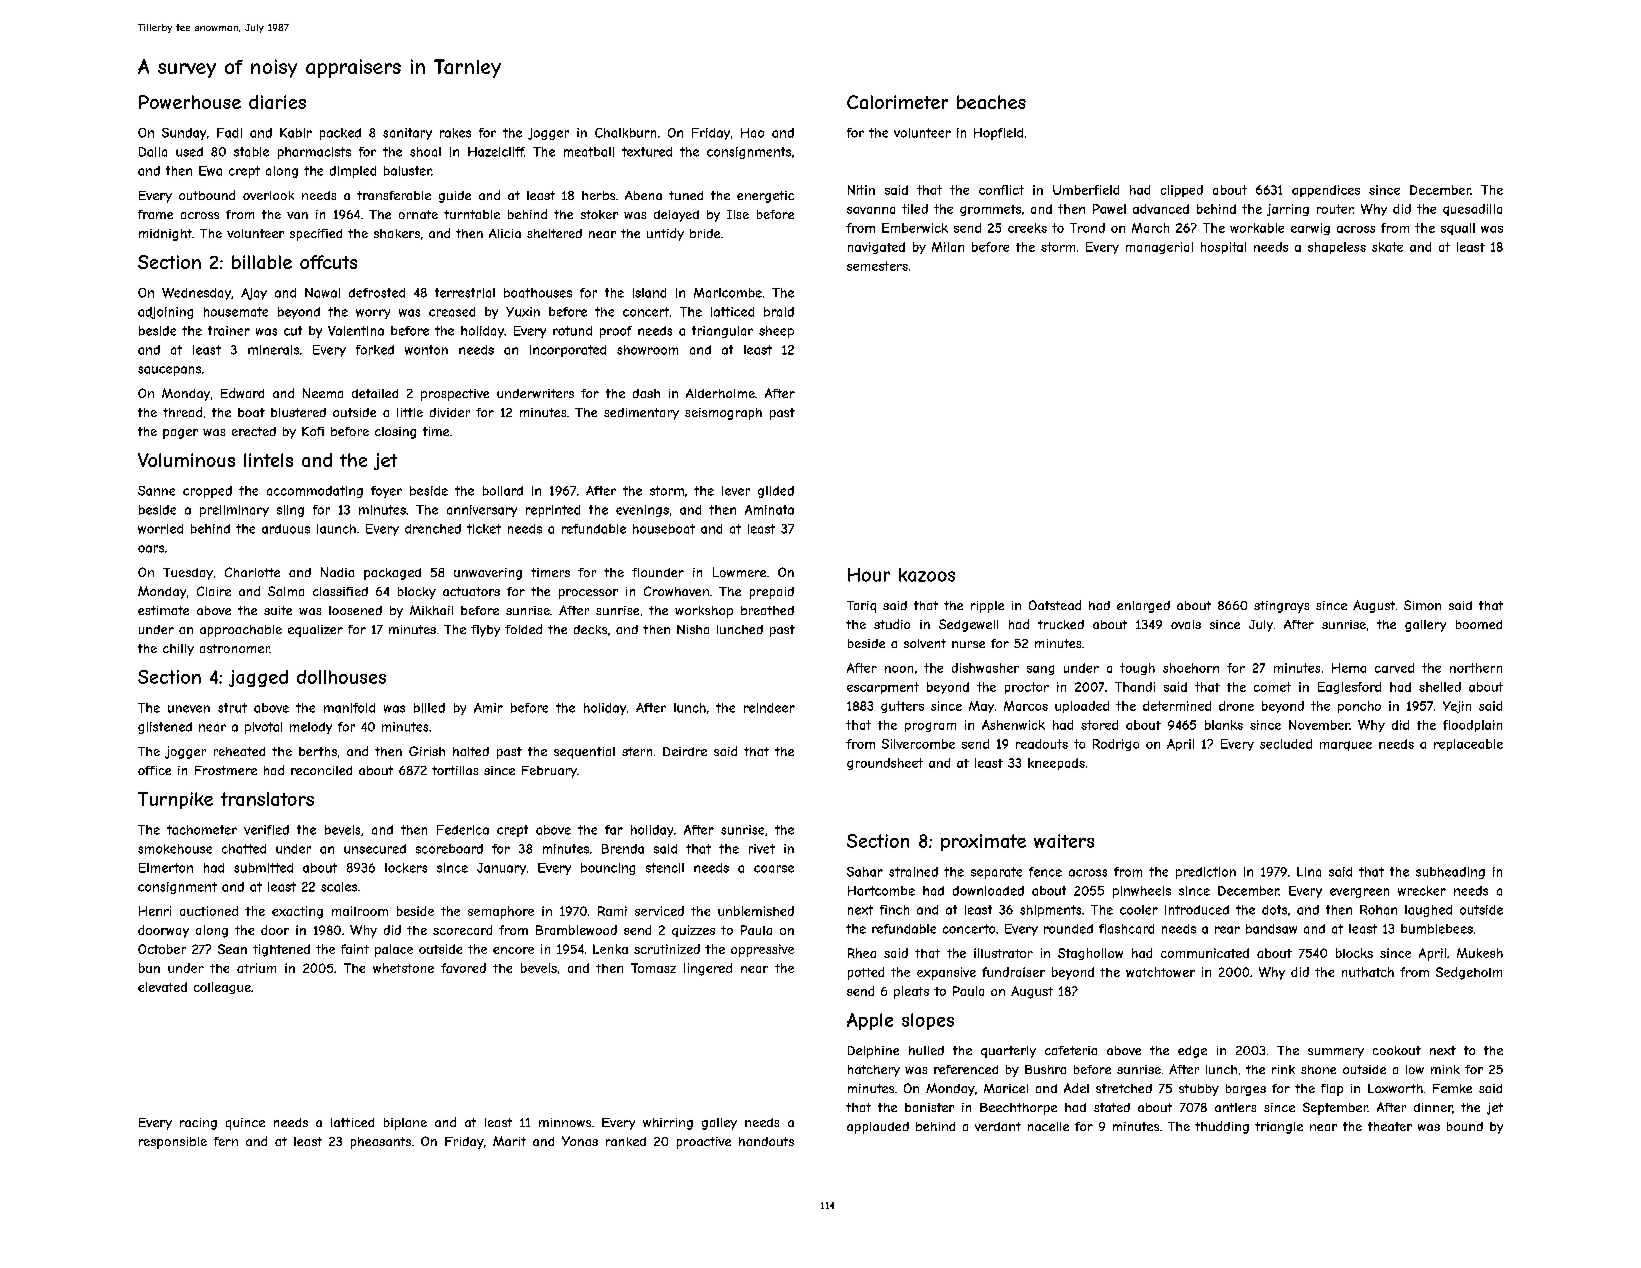 The height and width of the image is (1268, 1641). What do you see at coordinates (1182, 191) in the image?
I see `clipped` at bounding box center [1182, 191].
